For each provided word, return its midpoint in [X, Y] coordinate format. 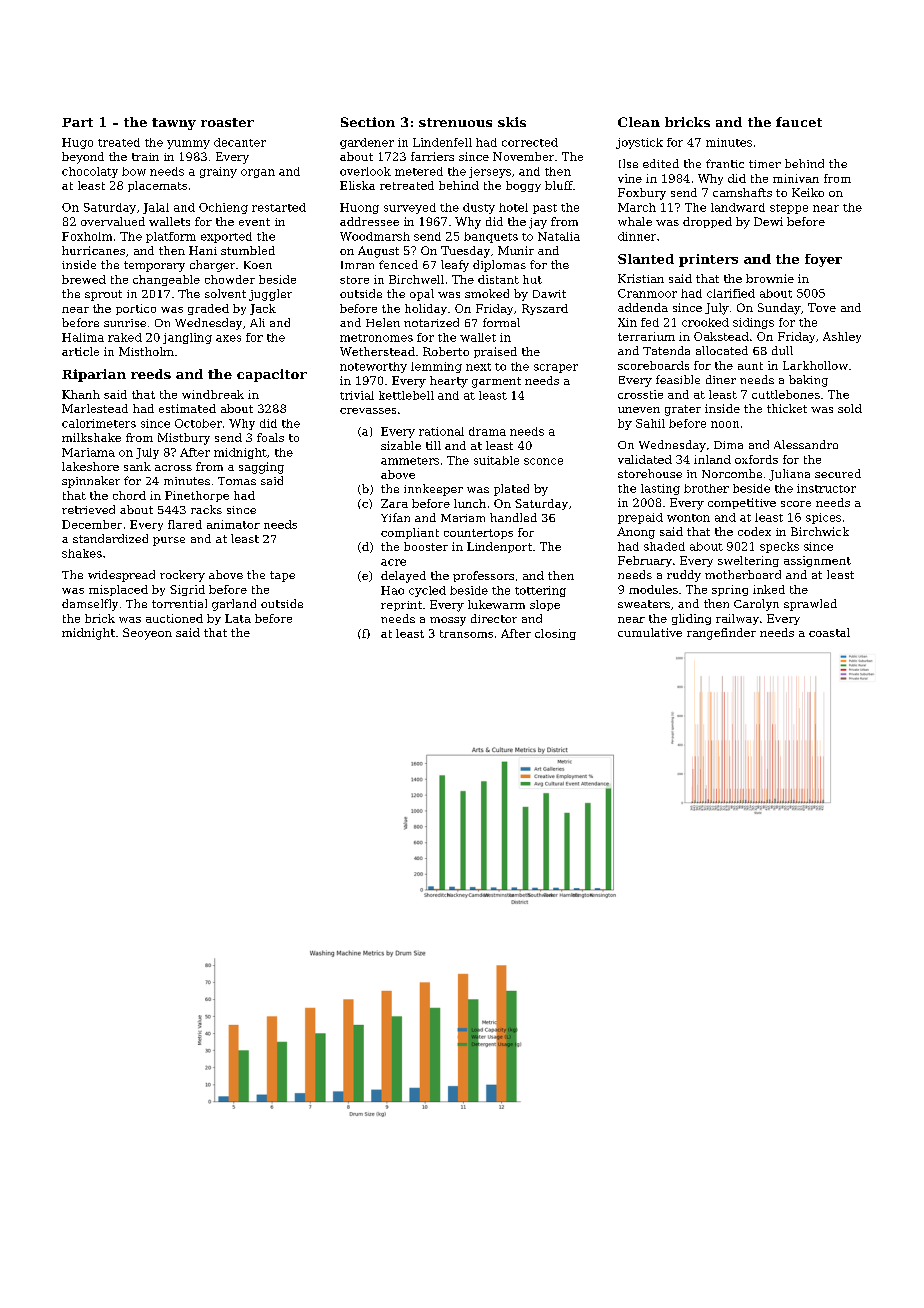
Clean [639, 122]
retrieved [88, 509]
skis [512, 122]
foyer [823, 260]
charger [212, 266]
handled [513, 517]
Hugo [77, 143]
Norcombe [732, 473]
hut [532, 279]
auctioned [174, 618]
